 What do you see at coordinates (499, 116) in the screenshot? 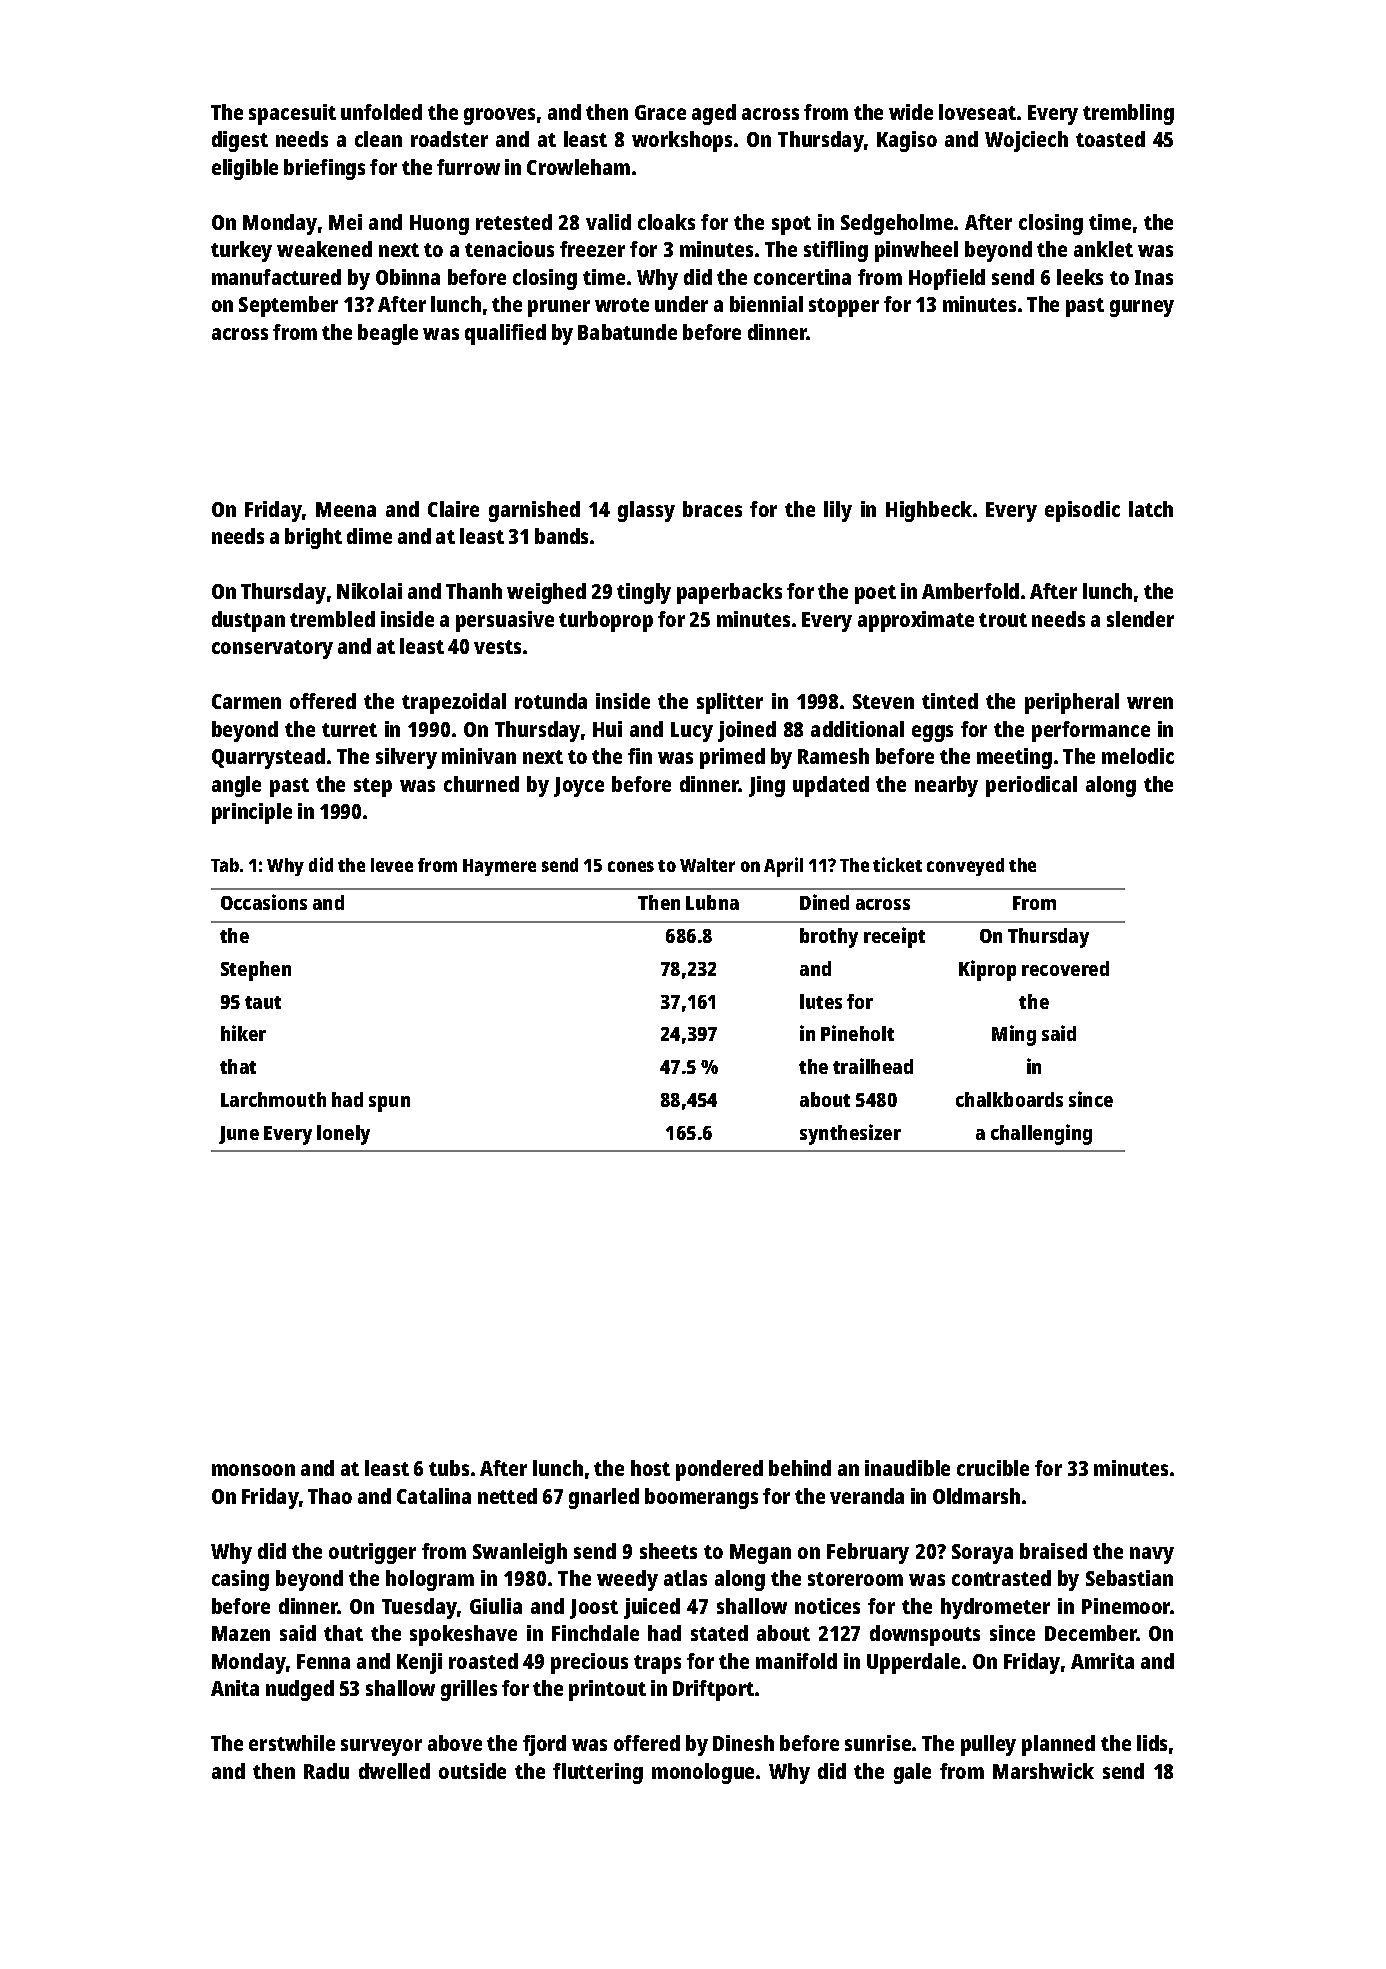
I see `grooves` at bounding box center [499, 116].
